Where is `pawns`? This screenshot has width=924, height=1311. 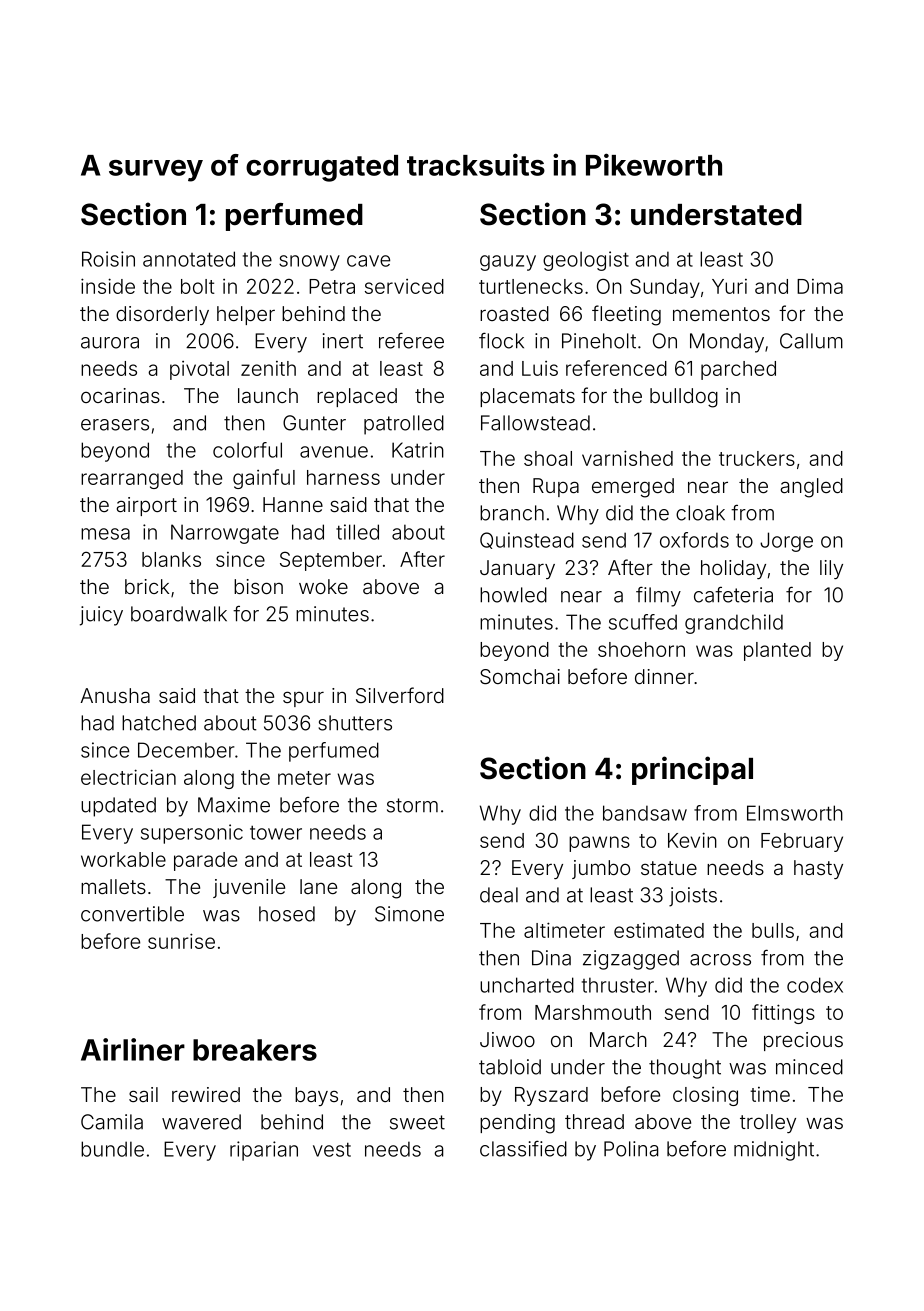
pawns is located at coordinates (599, 844).
